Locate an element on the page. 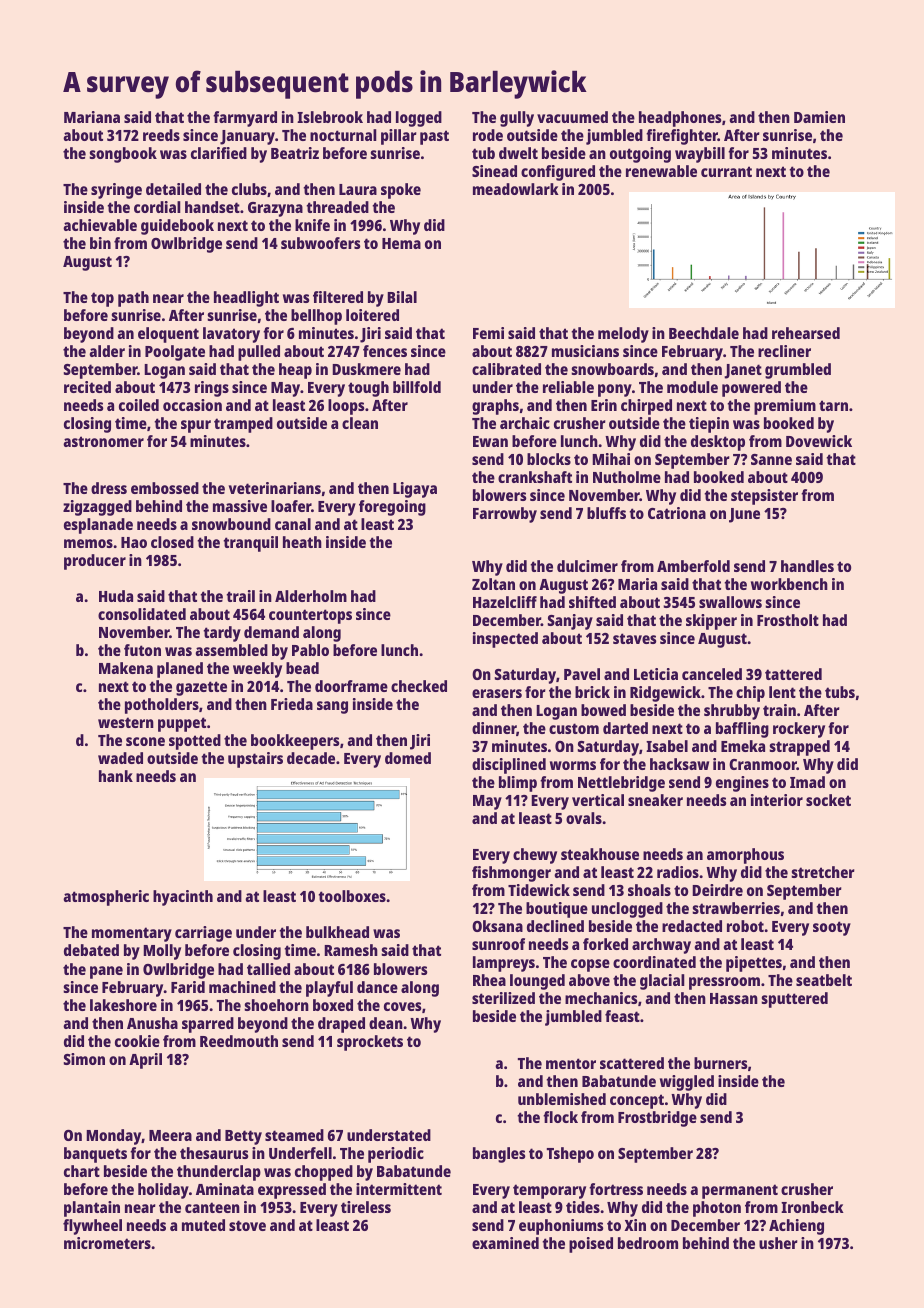 The image size is (924, 1308). declined is located at coordinates (555, 926).
